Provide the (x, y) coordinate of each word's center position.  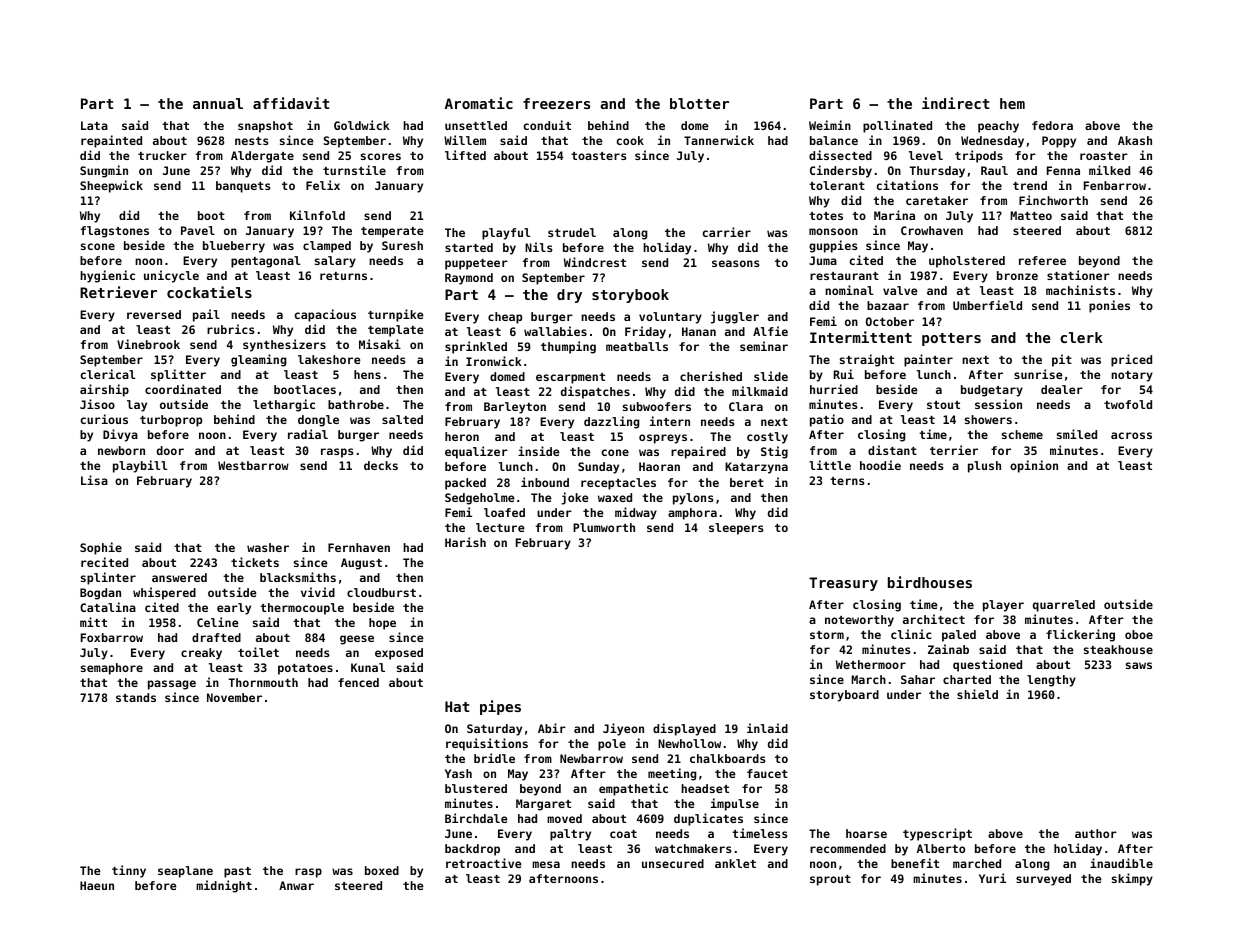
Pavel (198, 230)
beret (747, 482)
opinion (1034, 466)
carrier (727, 232)
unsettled (476, 125)
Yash (458, 773)
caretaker (937, 200)
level (926, 155)
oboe (1139, 634)
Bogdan (100, 594)
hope (382, 624)
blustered (476, 788)
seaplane (185, 872)
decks (381, 465)
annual (218, 103)
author (1096, 833)
